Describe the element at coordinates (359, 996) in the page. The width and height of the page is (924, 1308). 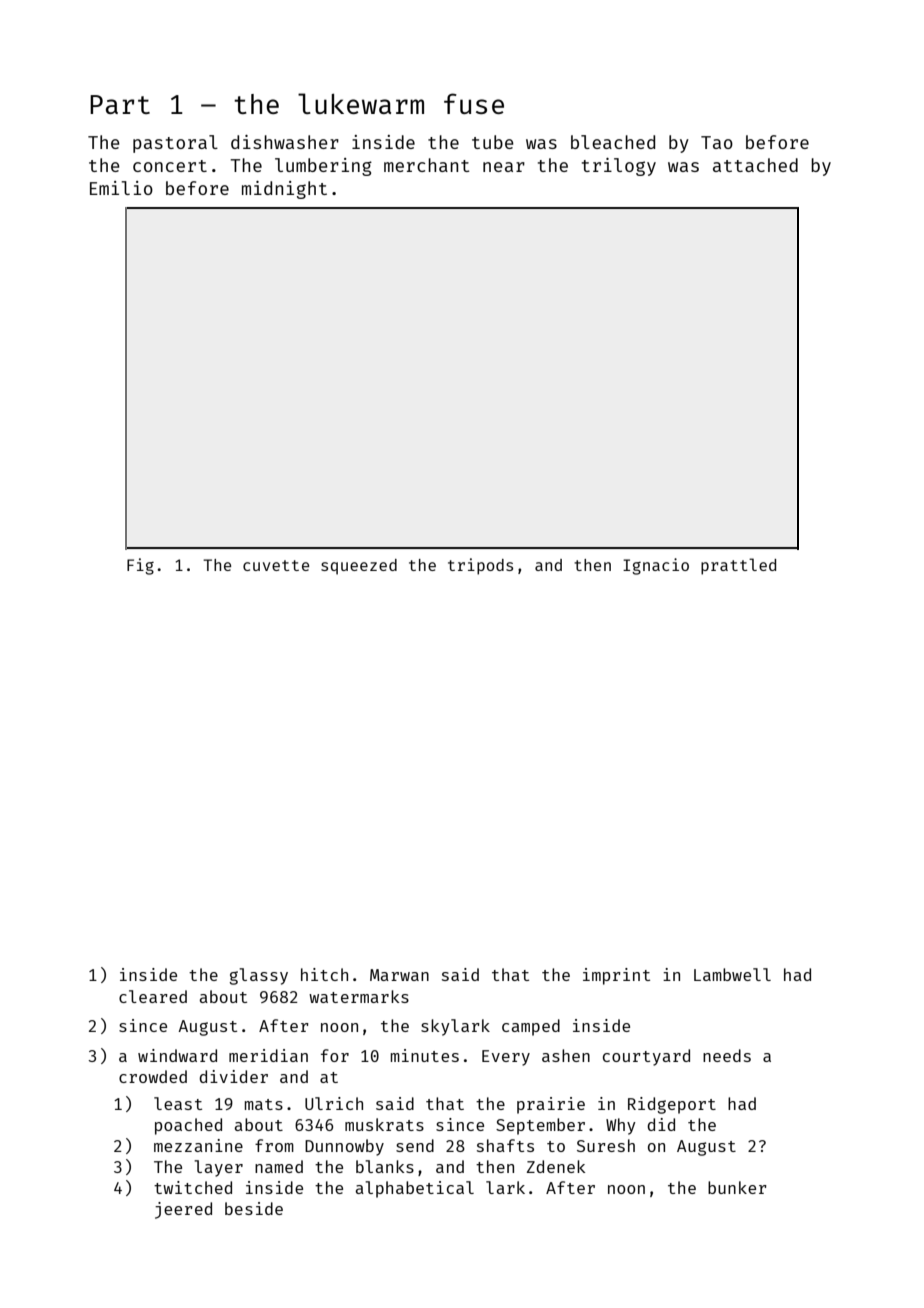
I see `watermarks` at that location.
